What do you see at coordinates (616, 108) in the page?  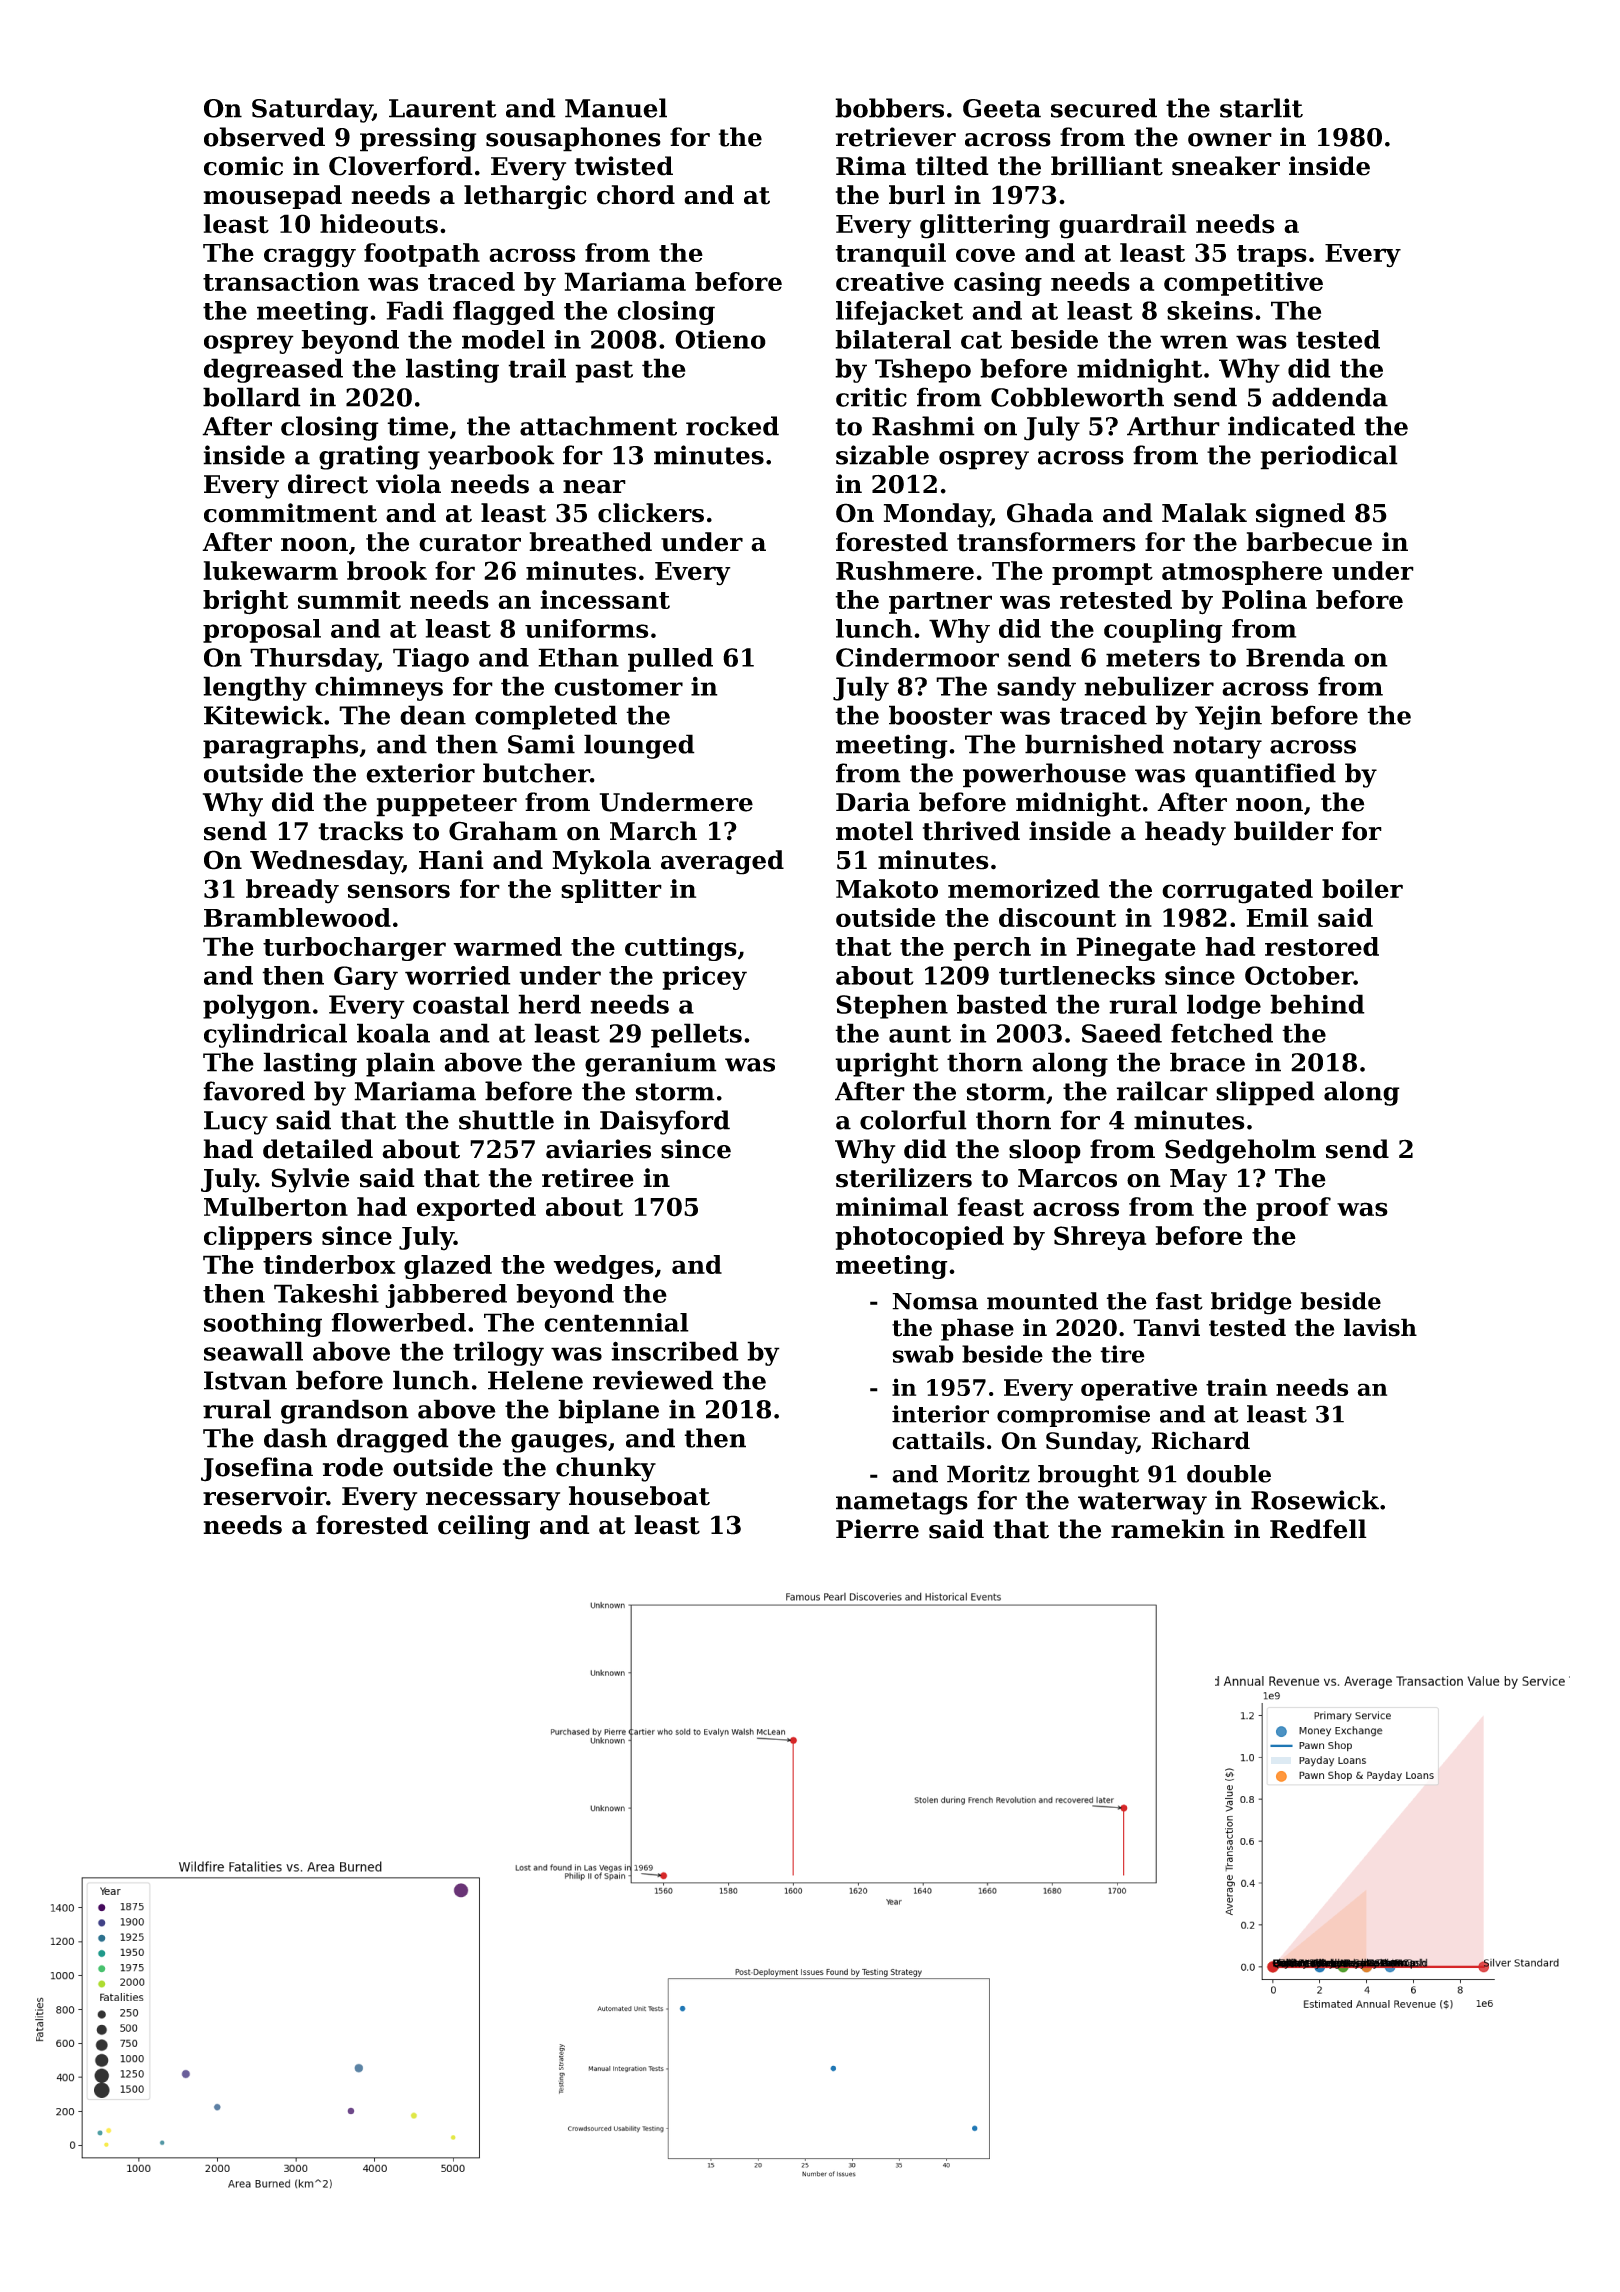 I see `Manuel` at bounding box center [616, 108].
